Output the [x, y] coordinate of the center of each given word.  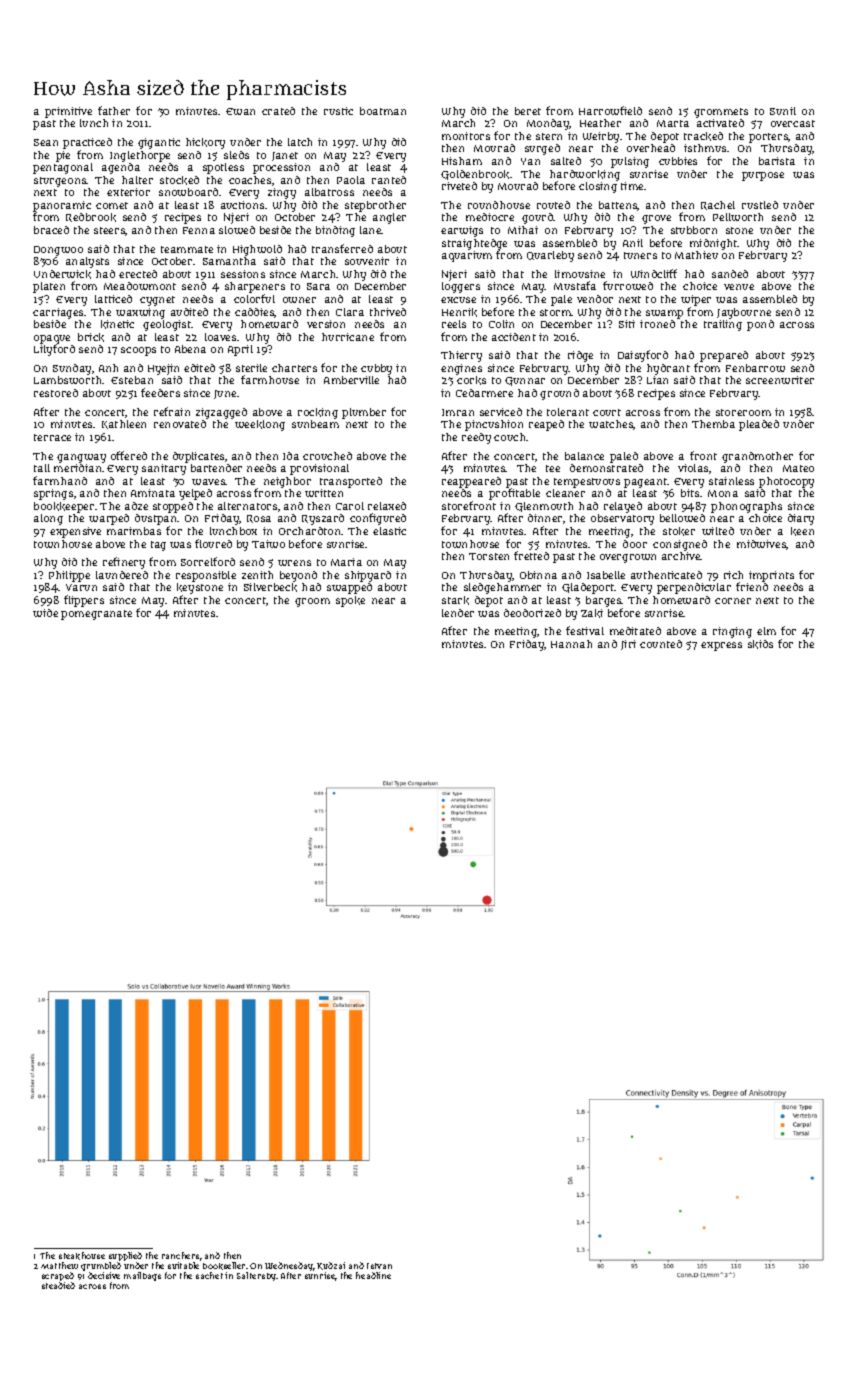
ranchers [180, 1255]
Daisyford [643, 356]
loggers [461, 287]
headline [373, 1275]
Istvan [379, 1266]
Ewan [240, 111]
